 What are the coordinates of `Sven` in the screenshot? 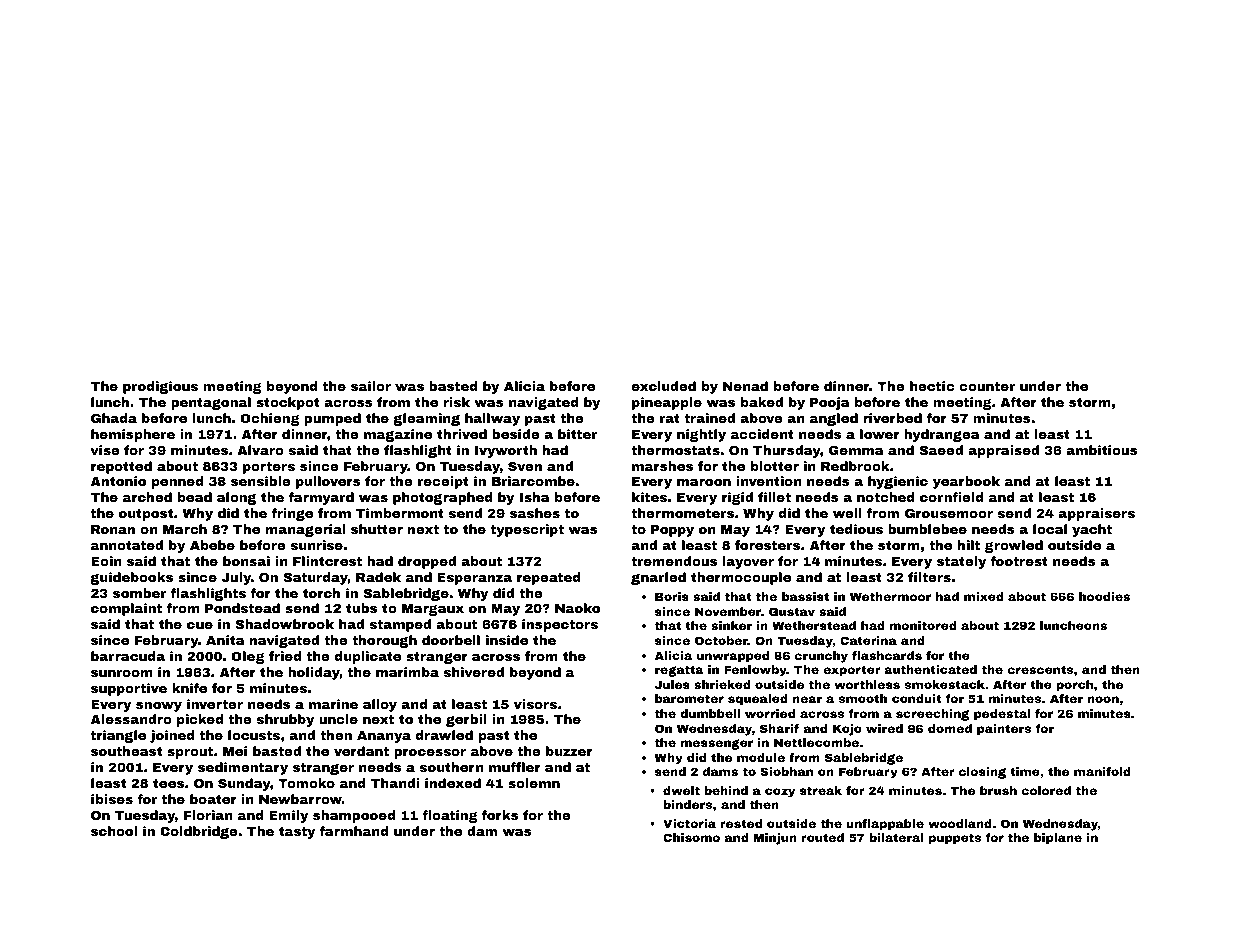 It's located at (525, 466).
